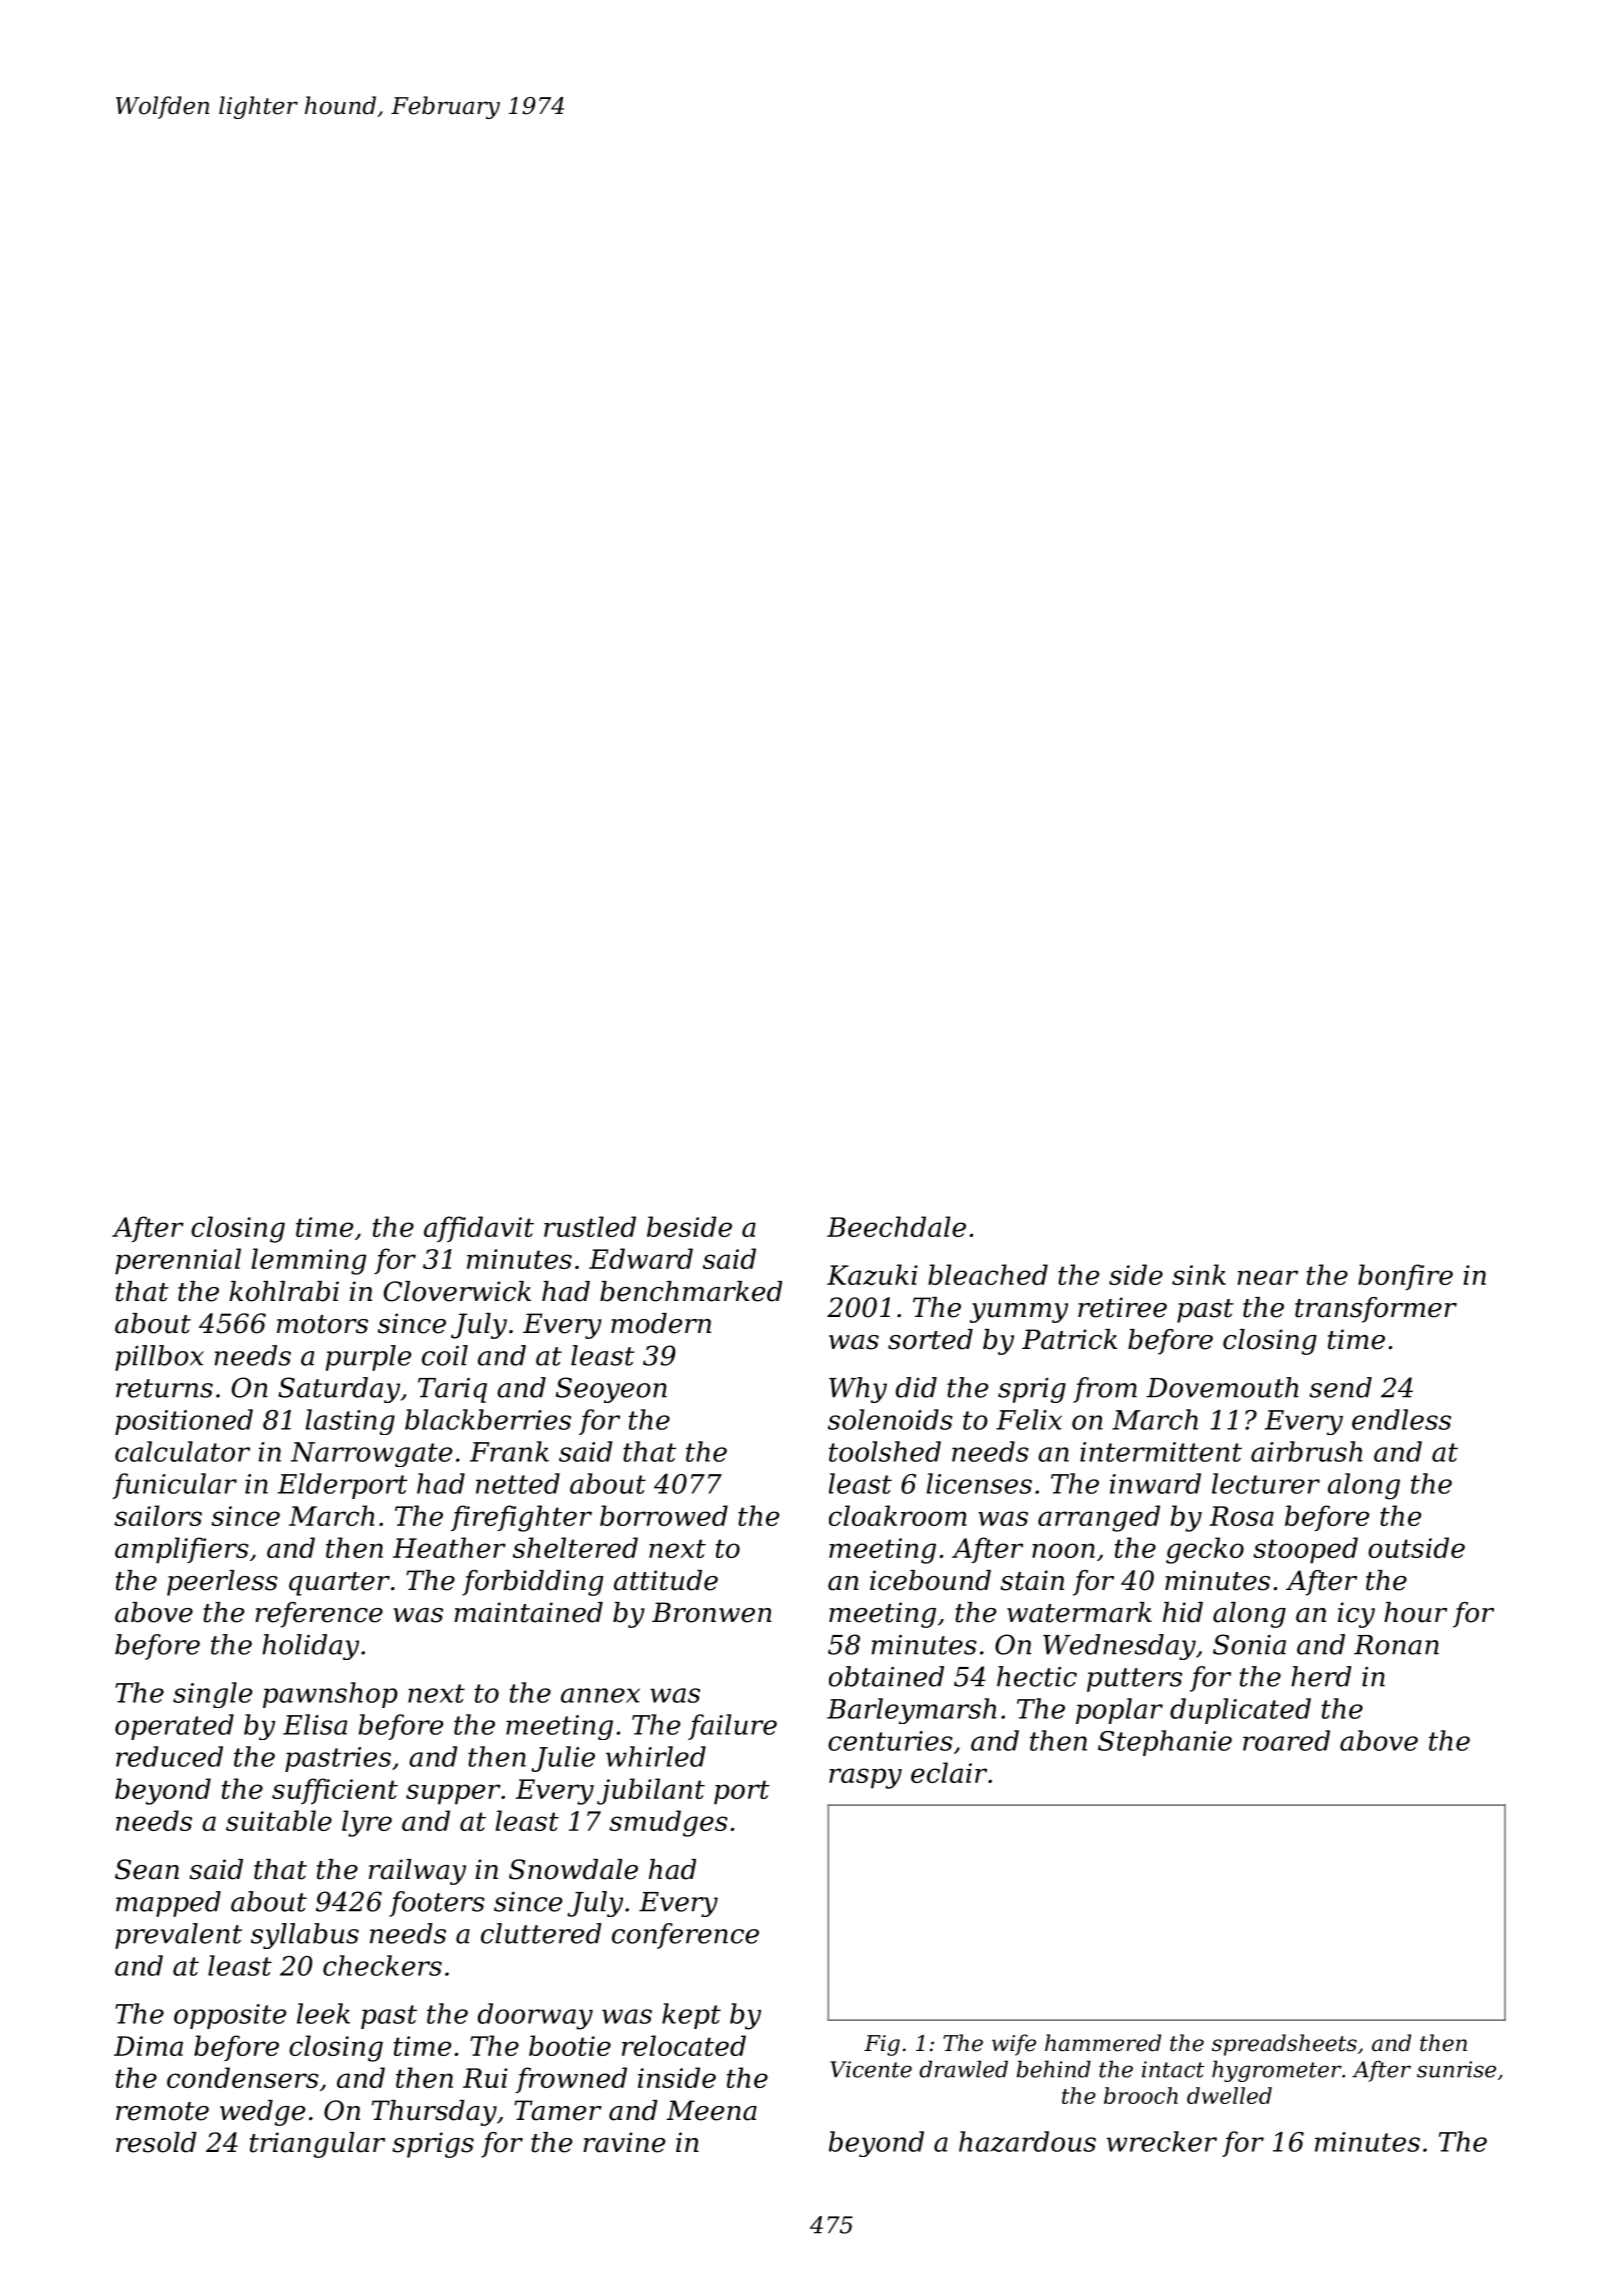 The height and width of the screenshot is (2292, 1620). Describe the element at coordinates (319, 1615) in the screenshot. I see `reference` at that location.
